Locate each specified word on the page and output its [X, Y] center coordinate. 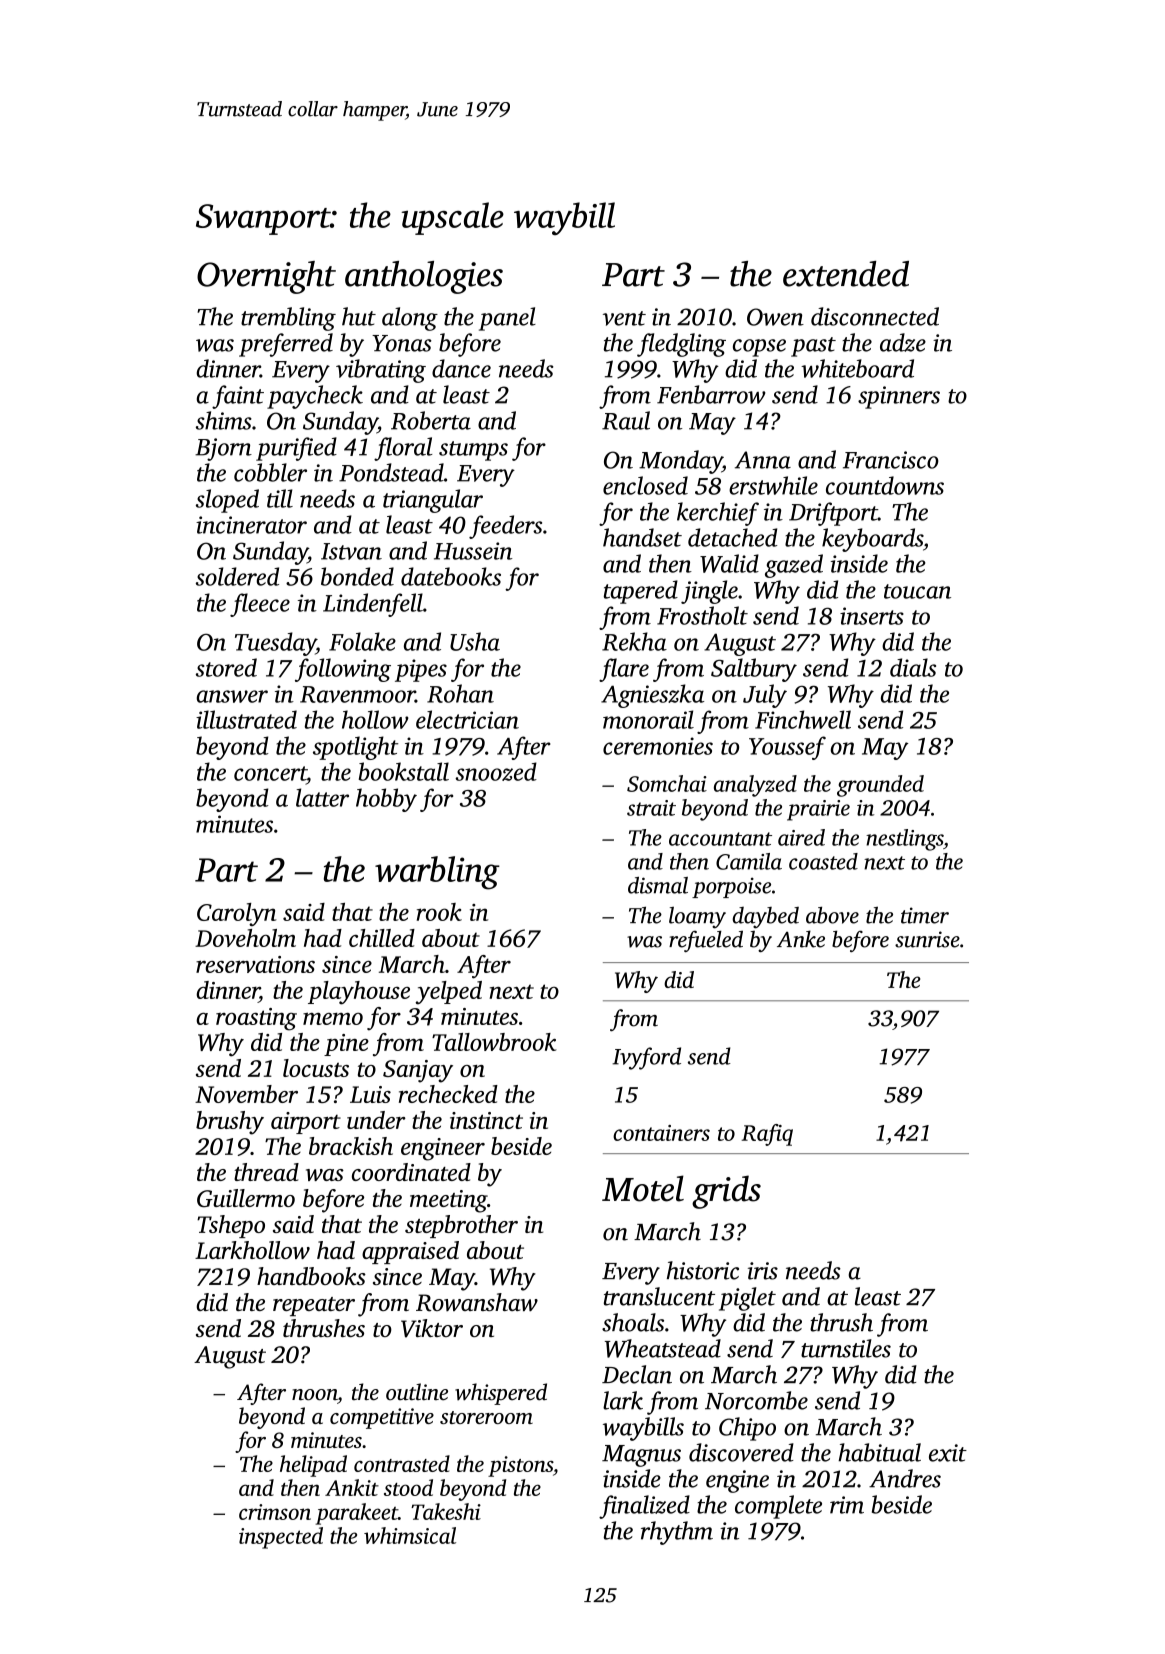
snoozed [496, 771]
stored [226, 667]
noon [314, 1395]
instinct [486, 1120]
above [832, 915]
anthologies [424, 277]
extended [846, 274]
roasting [256, 1019]
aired [801, 837]
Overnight [266, 277]
